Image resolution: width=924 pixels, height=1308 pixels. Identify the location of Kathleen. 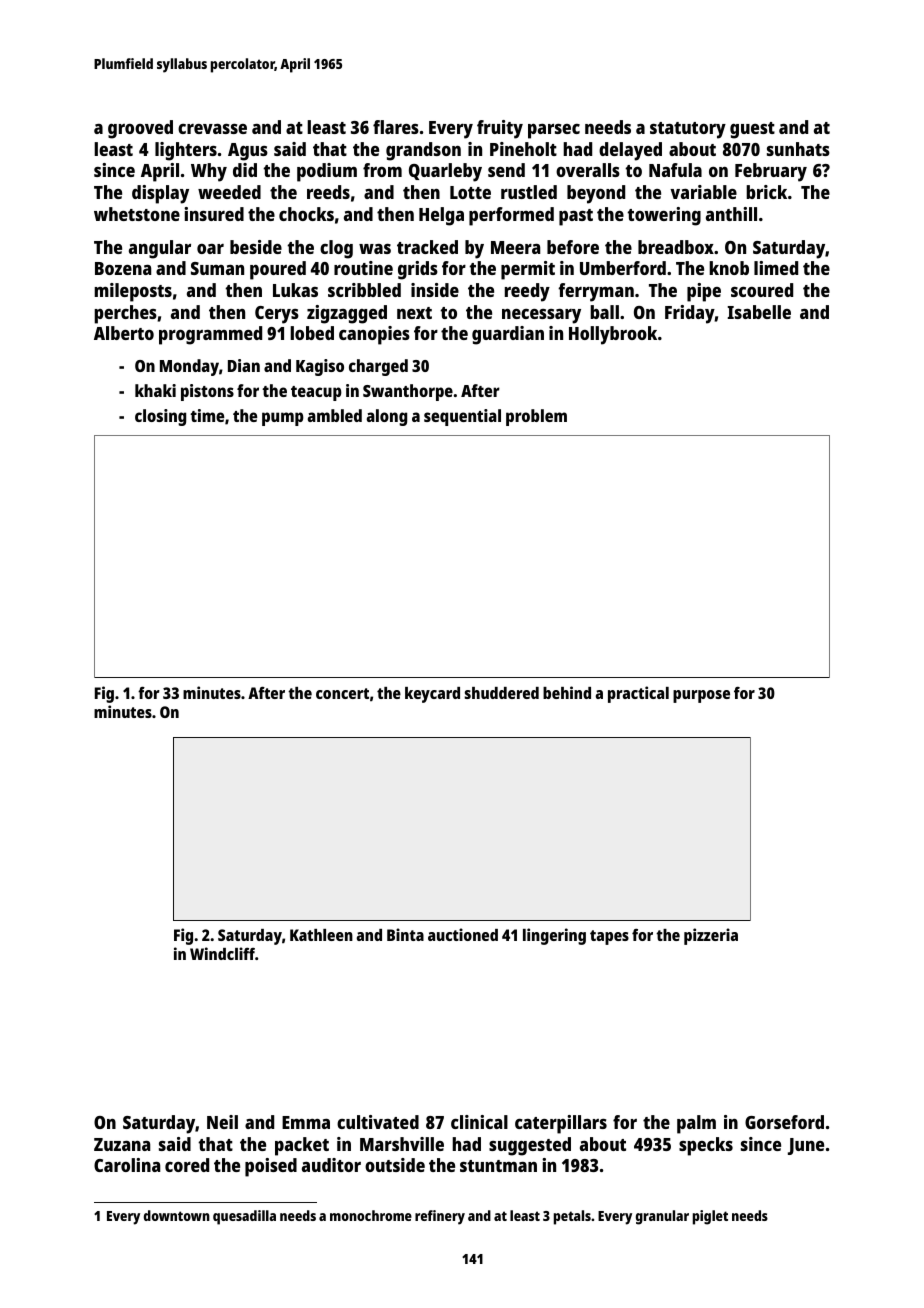
(321, 935).
